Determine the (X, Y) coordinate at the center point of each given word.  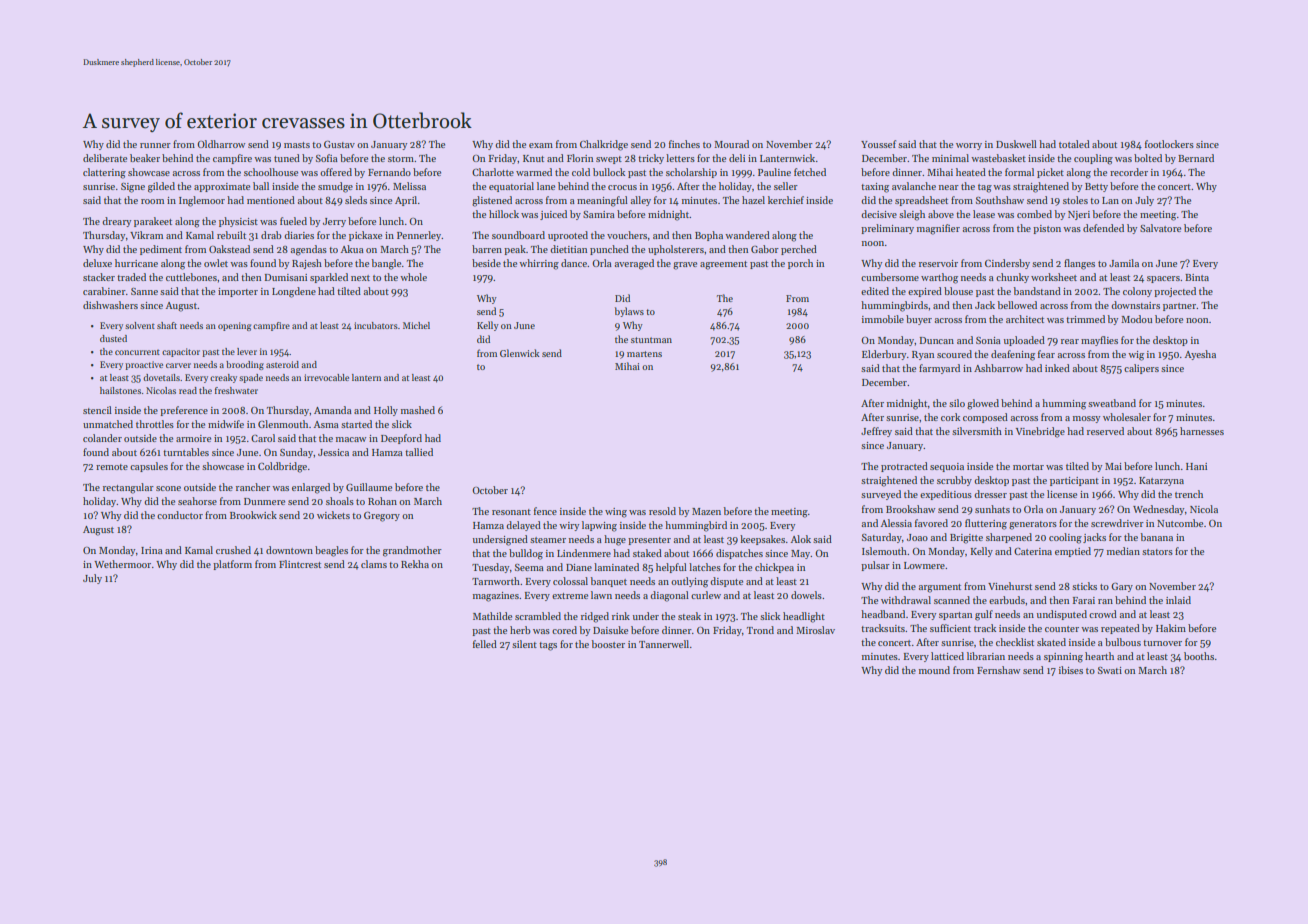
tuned (287, 158)
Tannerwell (664, 644)
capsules (149, 467)
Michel (416, 325)
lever (247, 351)
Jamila (1124, 263)
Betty (1096, 187)
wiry (569, 526)
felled (485, 644)
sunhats (992, 509)
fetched (810, 172)
